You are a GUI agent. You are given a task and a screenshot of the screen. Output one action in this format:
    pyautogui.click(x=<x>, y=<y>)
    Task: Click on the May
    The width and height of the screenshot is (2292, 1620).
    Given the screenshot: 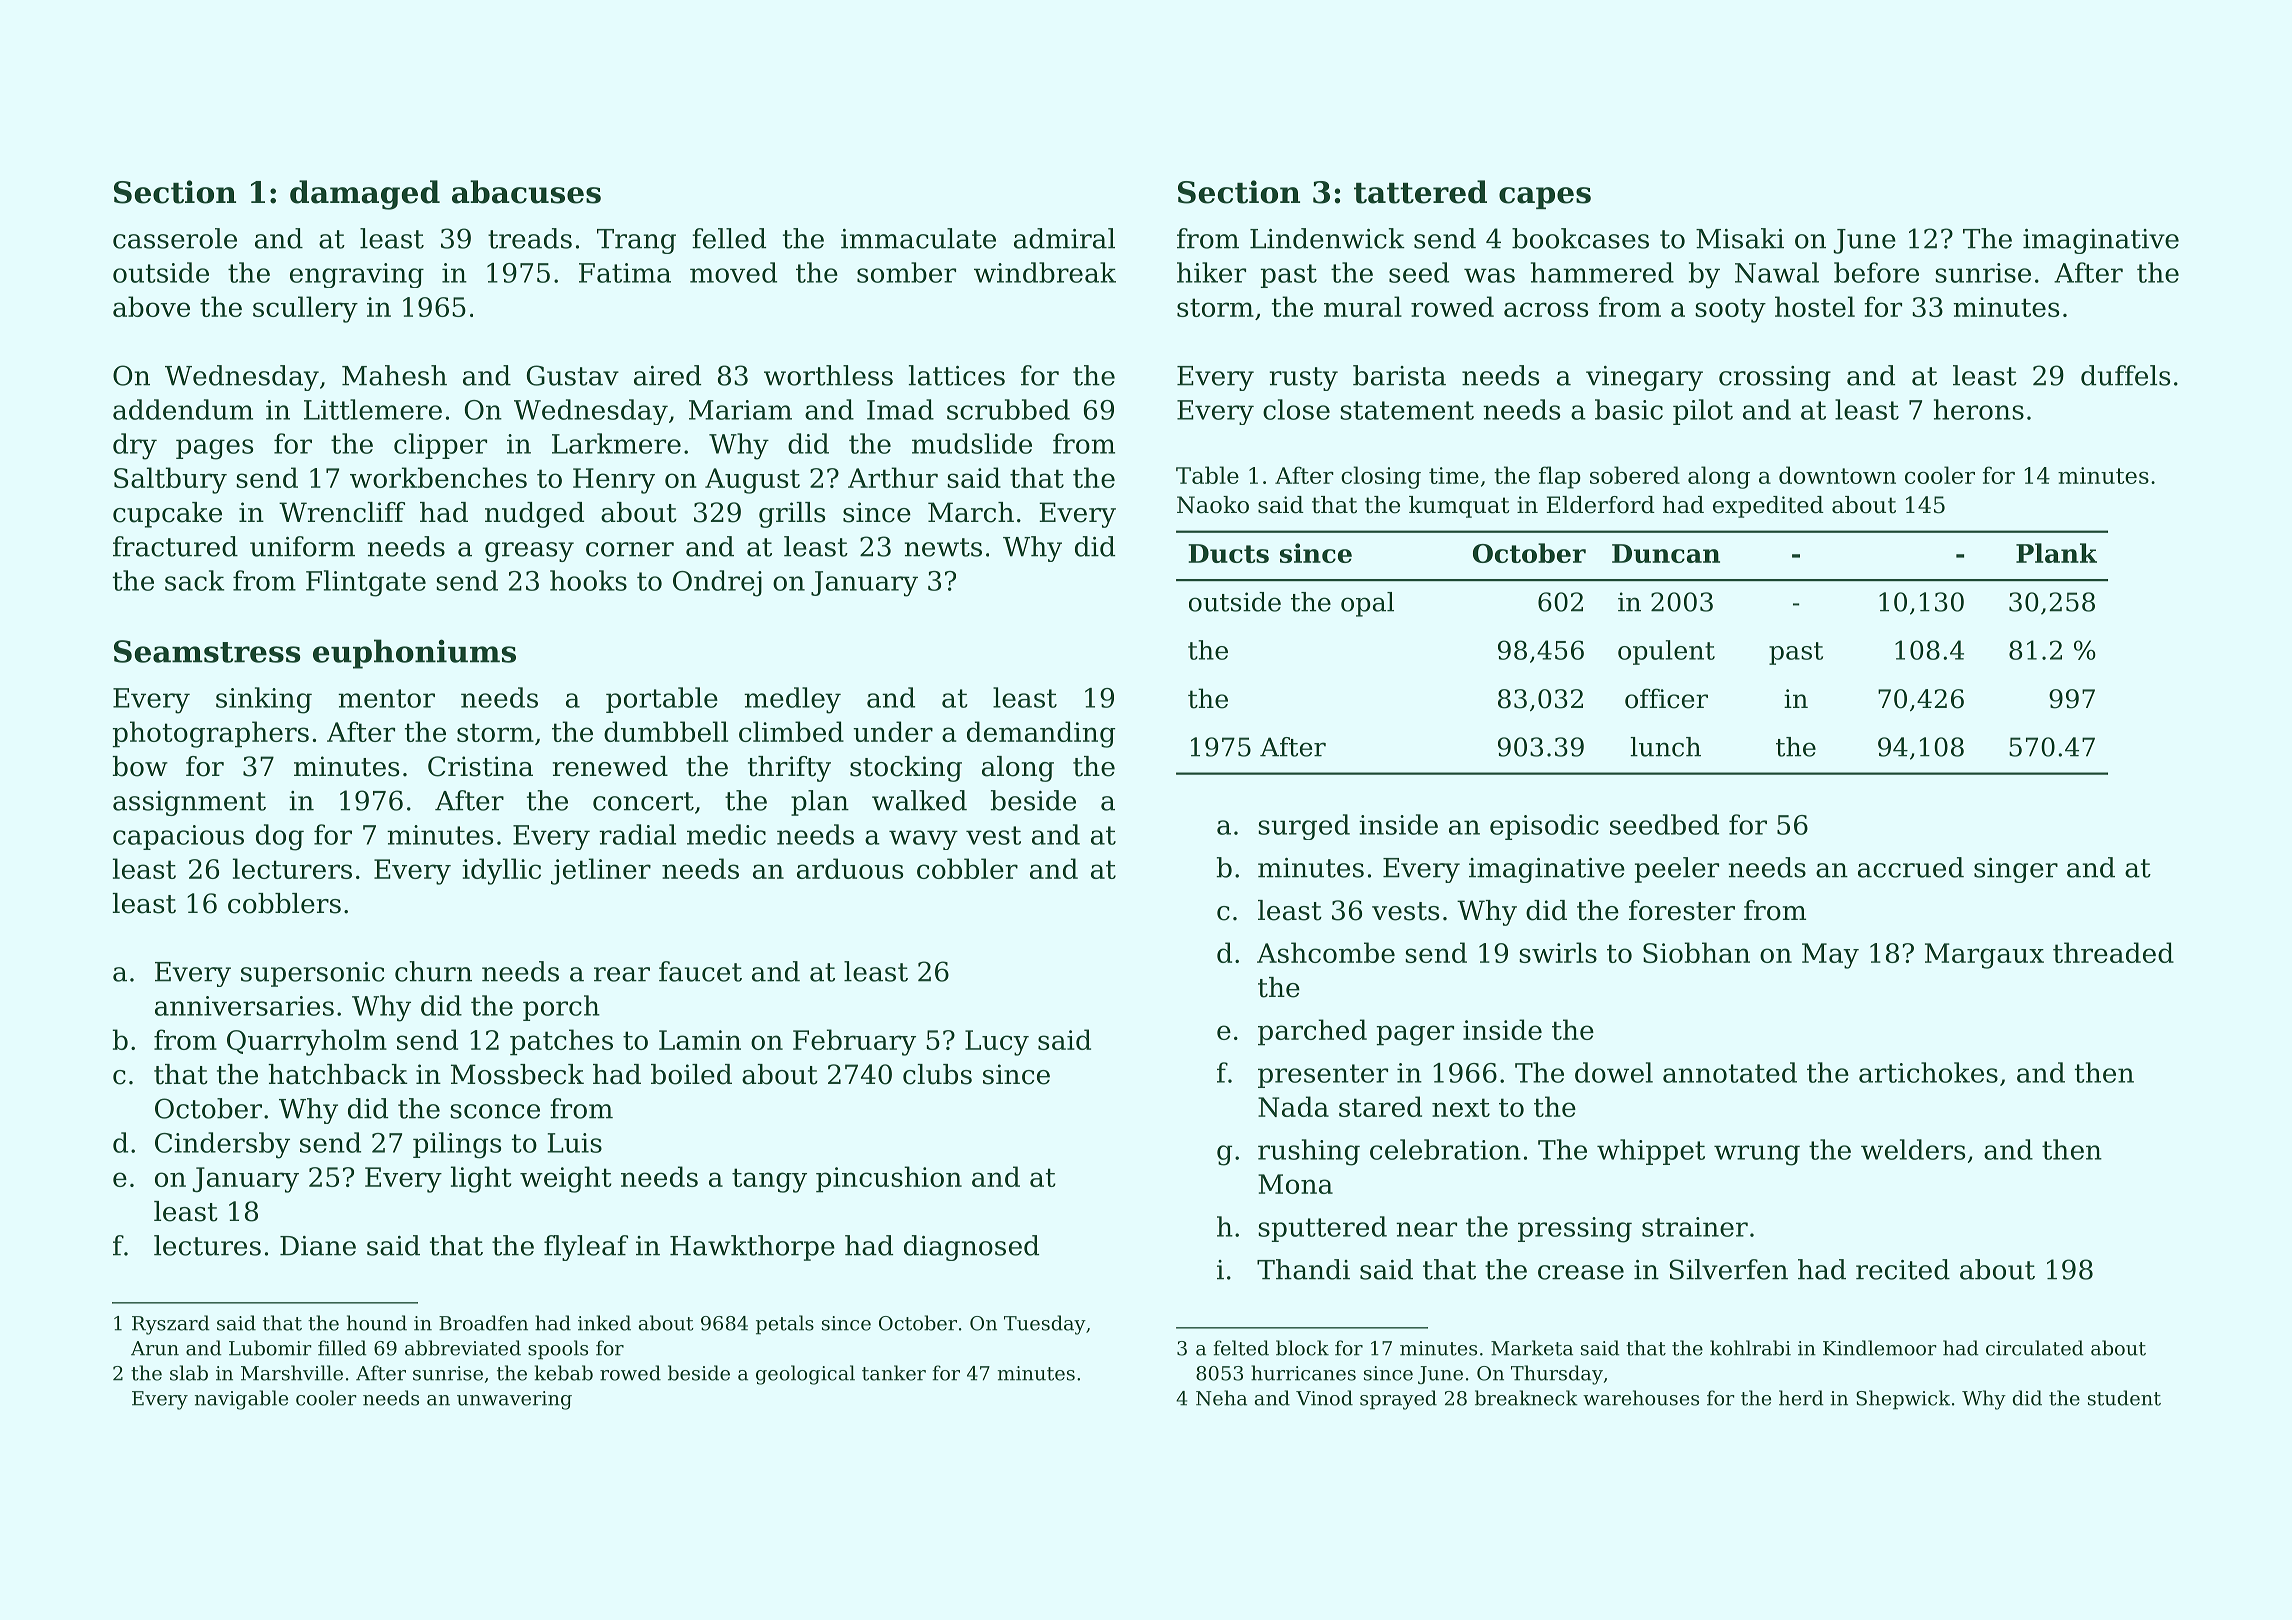 What is the action you would take?
    pyautogui.click(x=1830, y=956)
